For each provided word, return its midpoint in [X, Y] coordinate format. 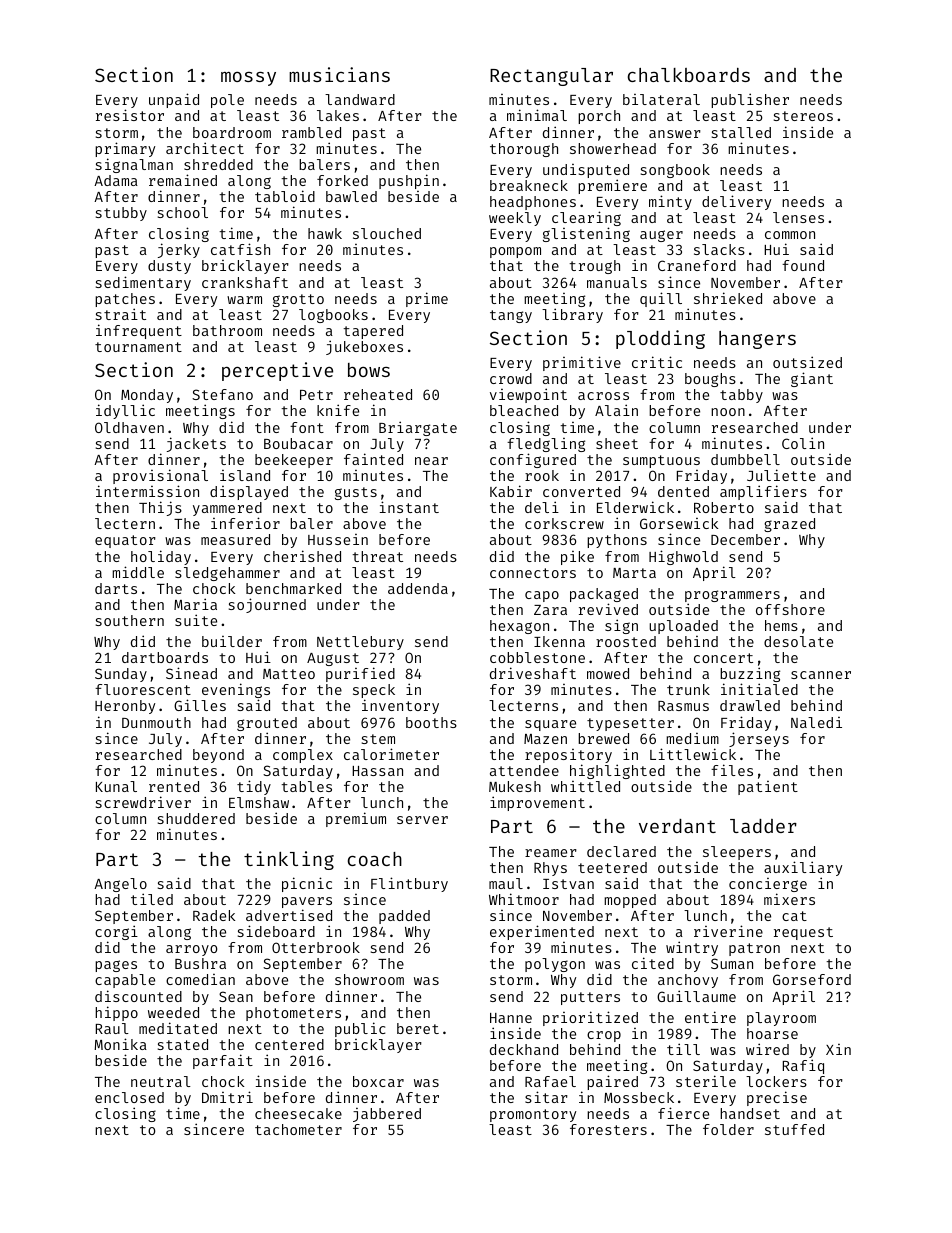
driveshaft [533, 673]
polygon [555, 965]
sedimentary [143, 283]
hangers [757, 340]
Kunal [116, 786]
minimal [537, 115]
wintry [692, 948]
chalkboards [689, 75]
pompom [515, 252]
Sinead [191, 673]
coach [375, 859]
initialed [759, 689]
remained [183, 180]
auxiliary [803, 868]
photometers [293, 1014]
